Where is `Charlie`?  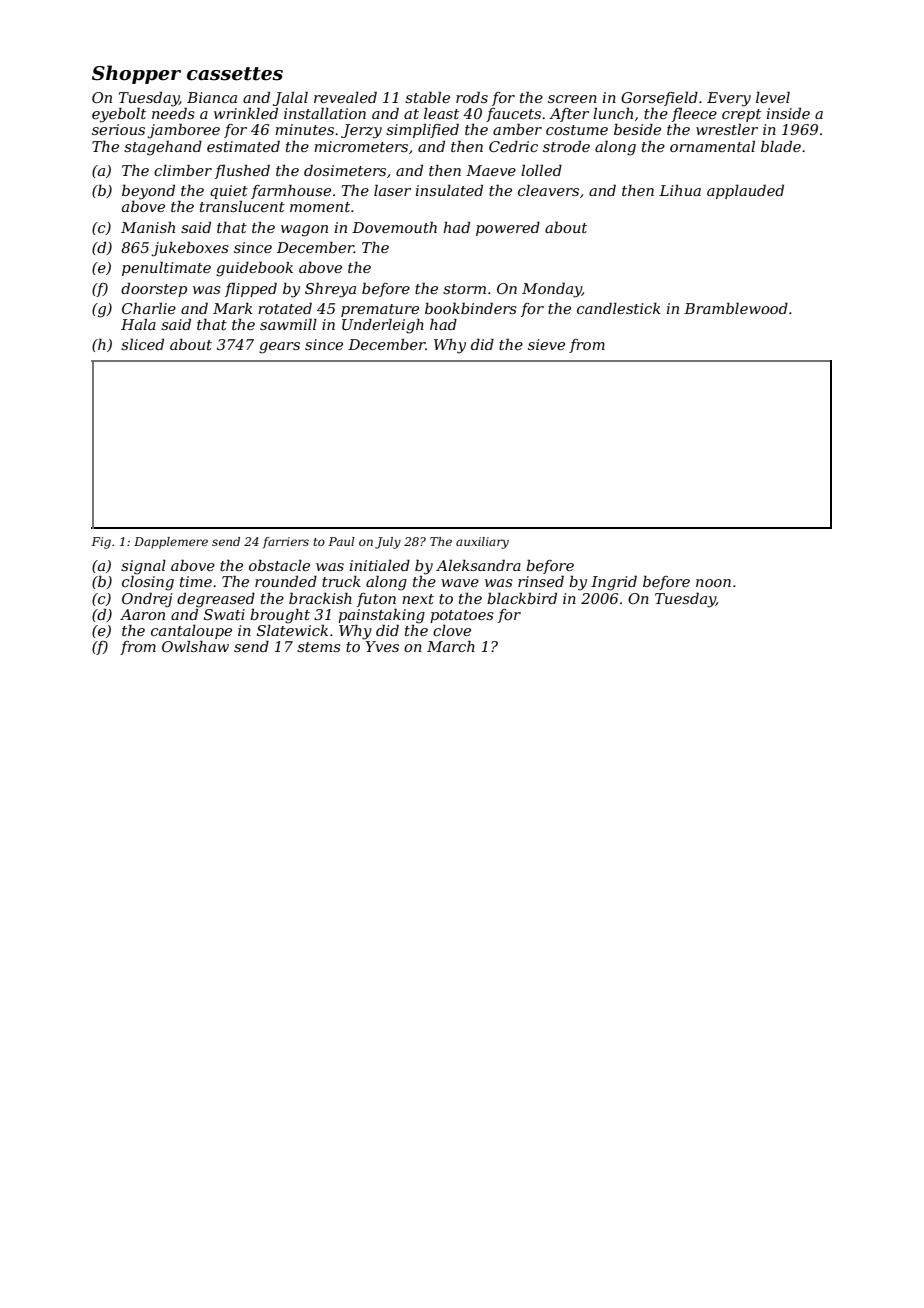 Charlie is located at coordinates (149, 308).
